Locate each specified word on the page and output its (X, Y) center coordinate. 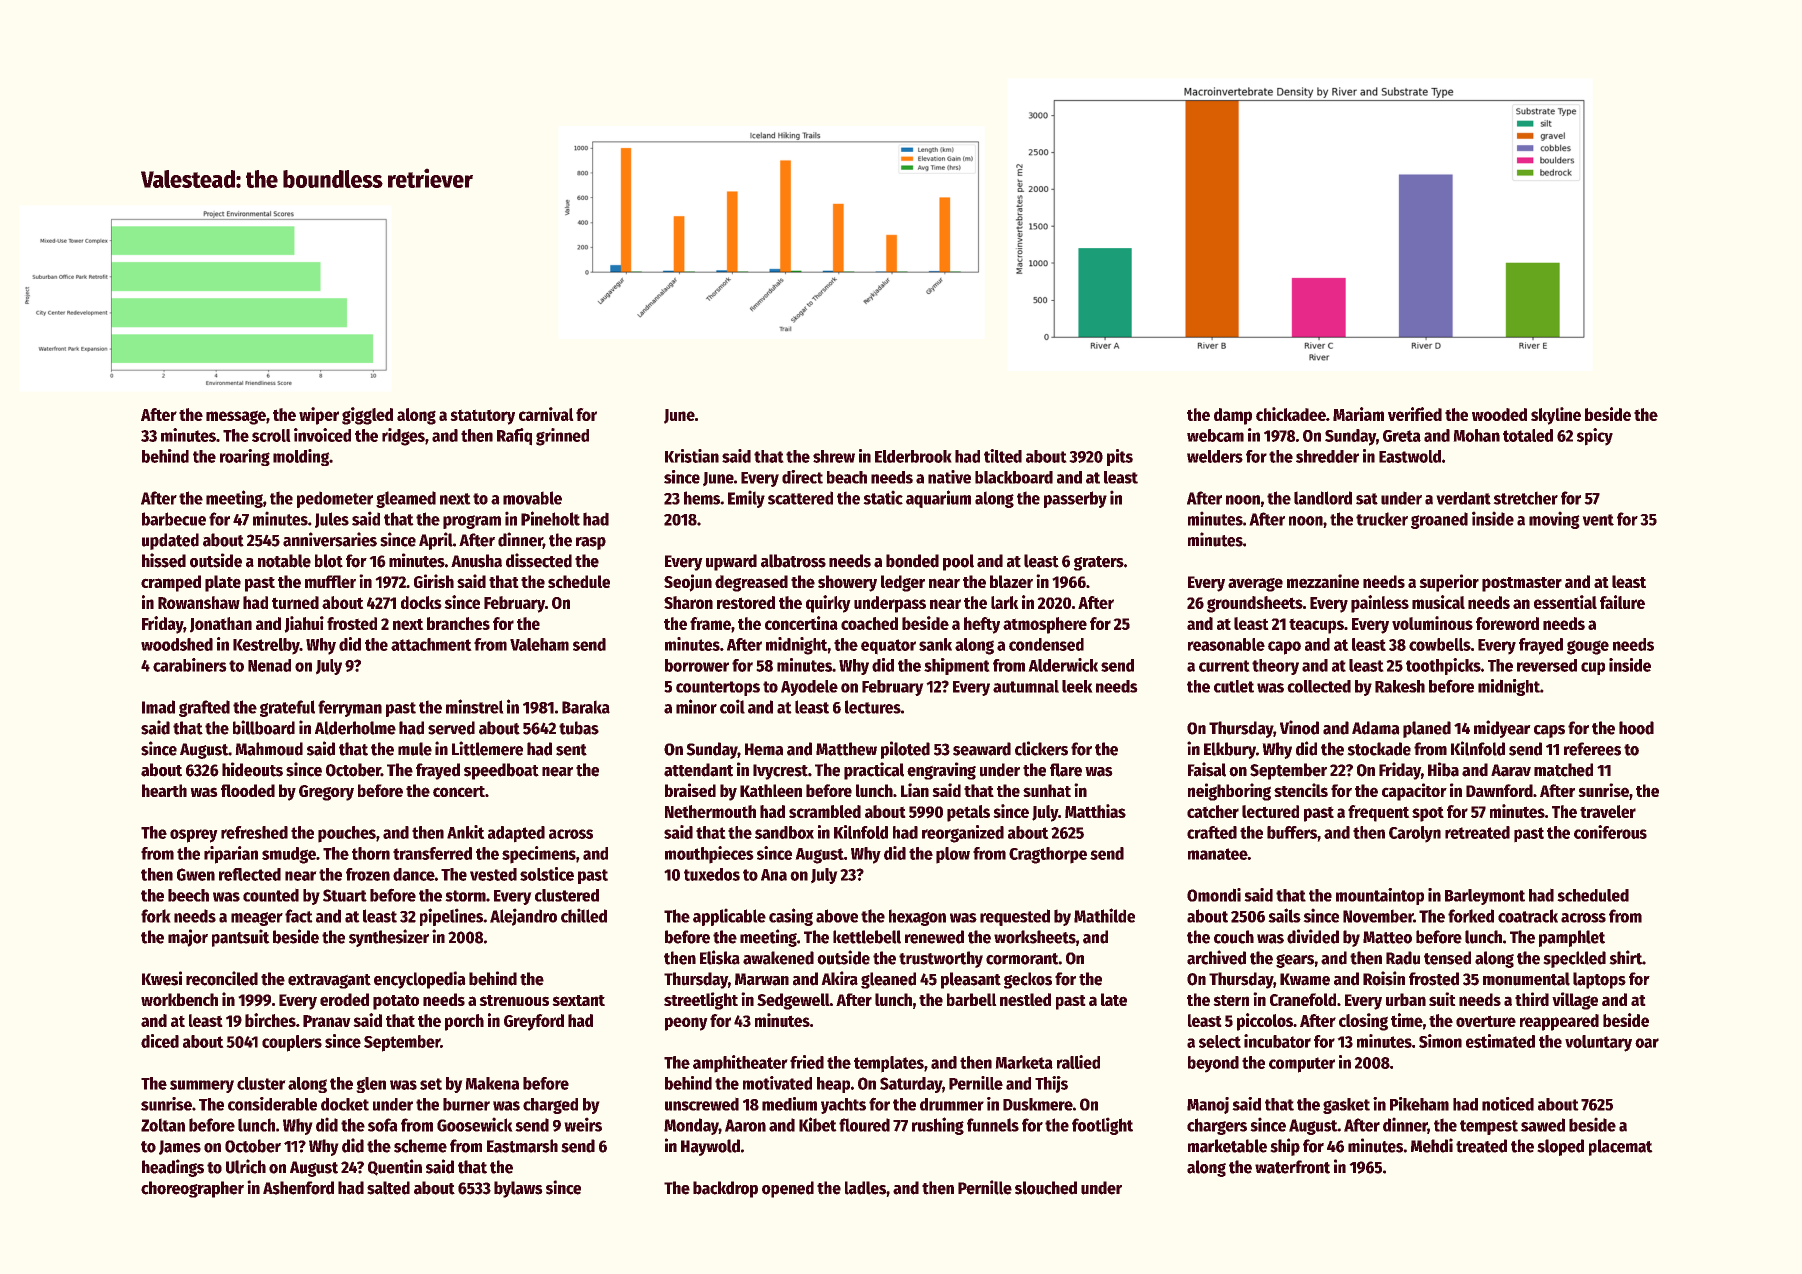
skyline (1556, 416)
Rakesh (1400, 686)
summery (202, 1086)
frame (710, 623)
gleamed (406, 499)
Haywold (710, 1147)
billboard (264, 727)
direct (802, 477)
